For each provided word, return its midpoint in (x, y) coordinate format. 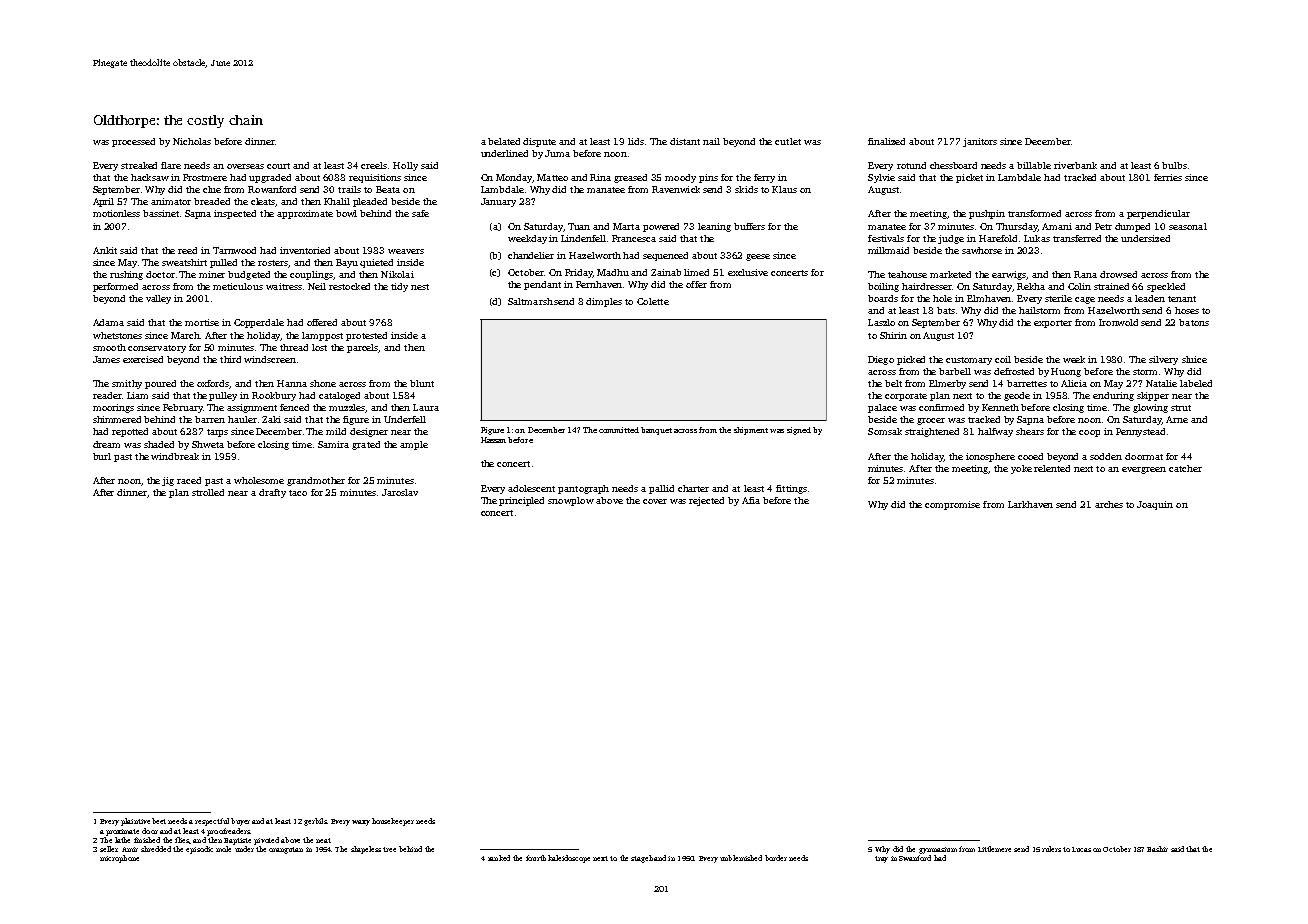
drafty (272, 493)
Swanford (915, 858)
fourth (536, 858)
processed (133, 142)
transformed (1034, 213)
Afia (751, 500)
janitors (980, 142)
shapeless (366, 850)
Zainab (666, 272)
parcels (363, 348)
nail (711, 141)
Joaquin (1155, 505)
